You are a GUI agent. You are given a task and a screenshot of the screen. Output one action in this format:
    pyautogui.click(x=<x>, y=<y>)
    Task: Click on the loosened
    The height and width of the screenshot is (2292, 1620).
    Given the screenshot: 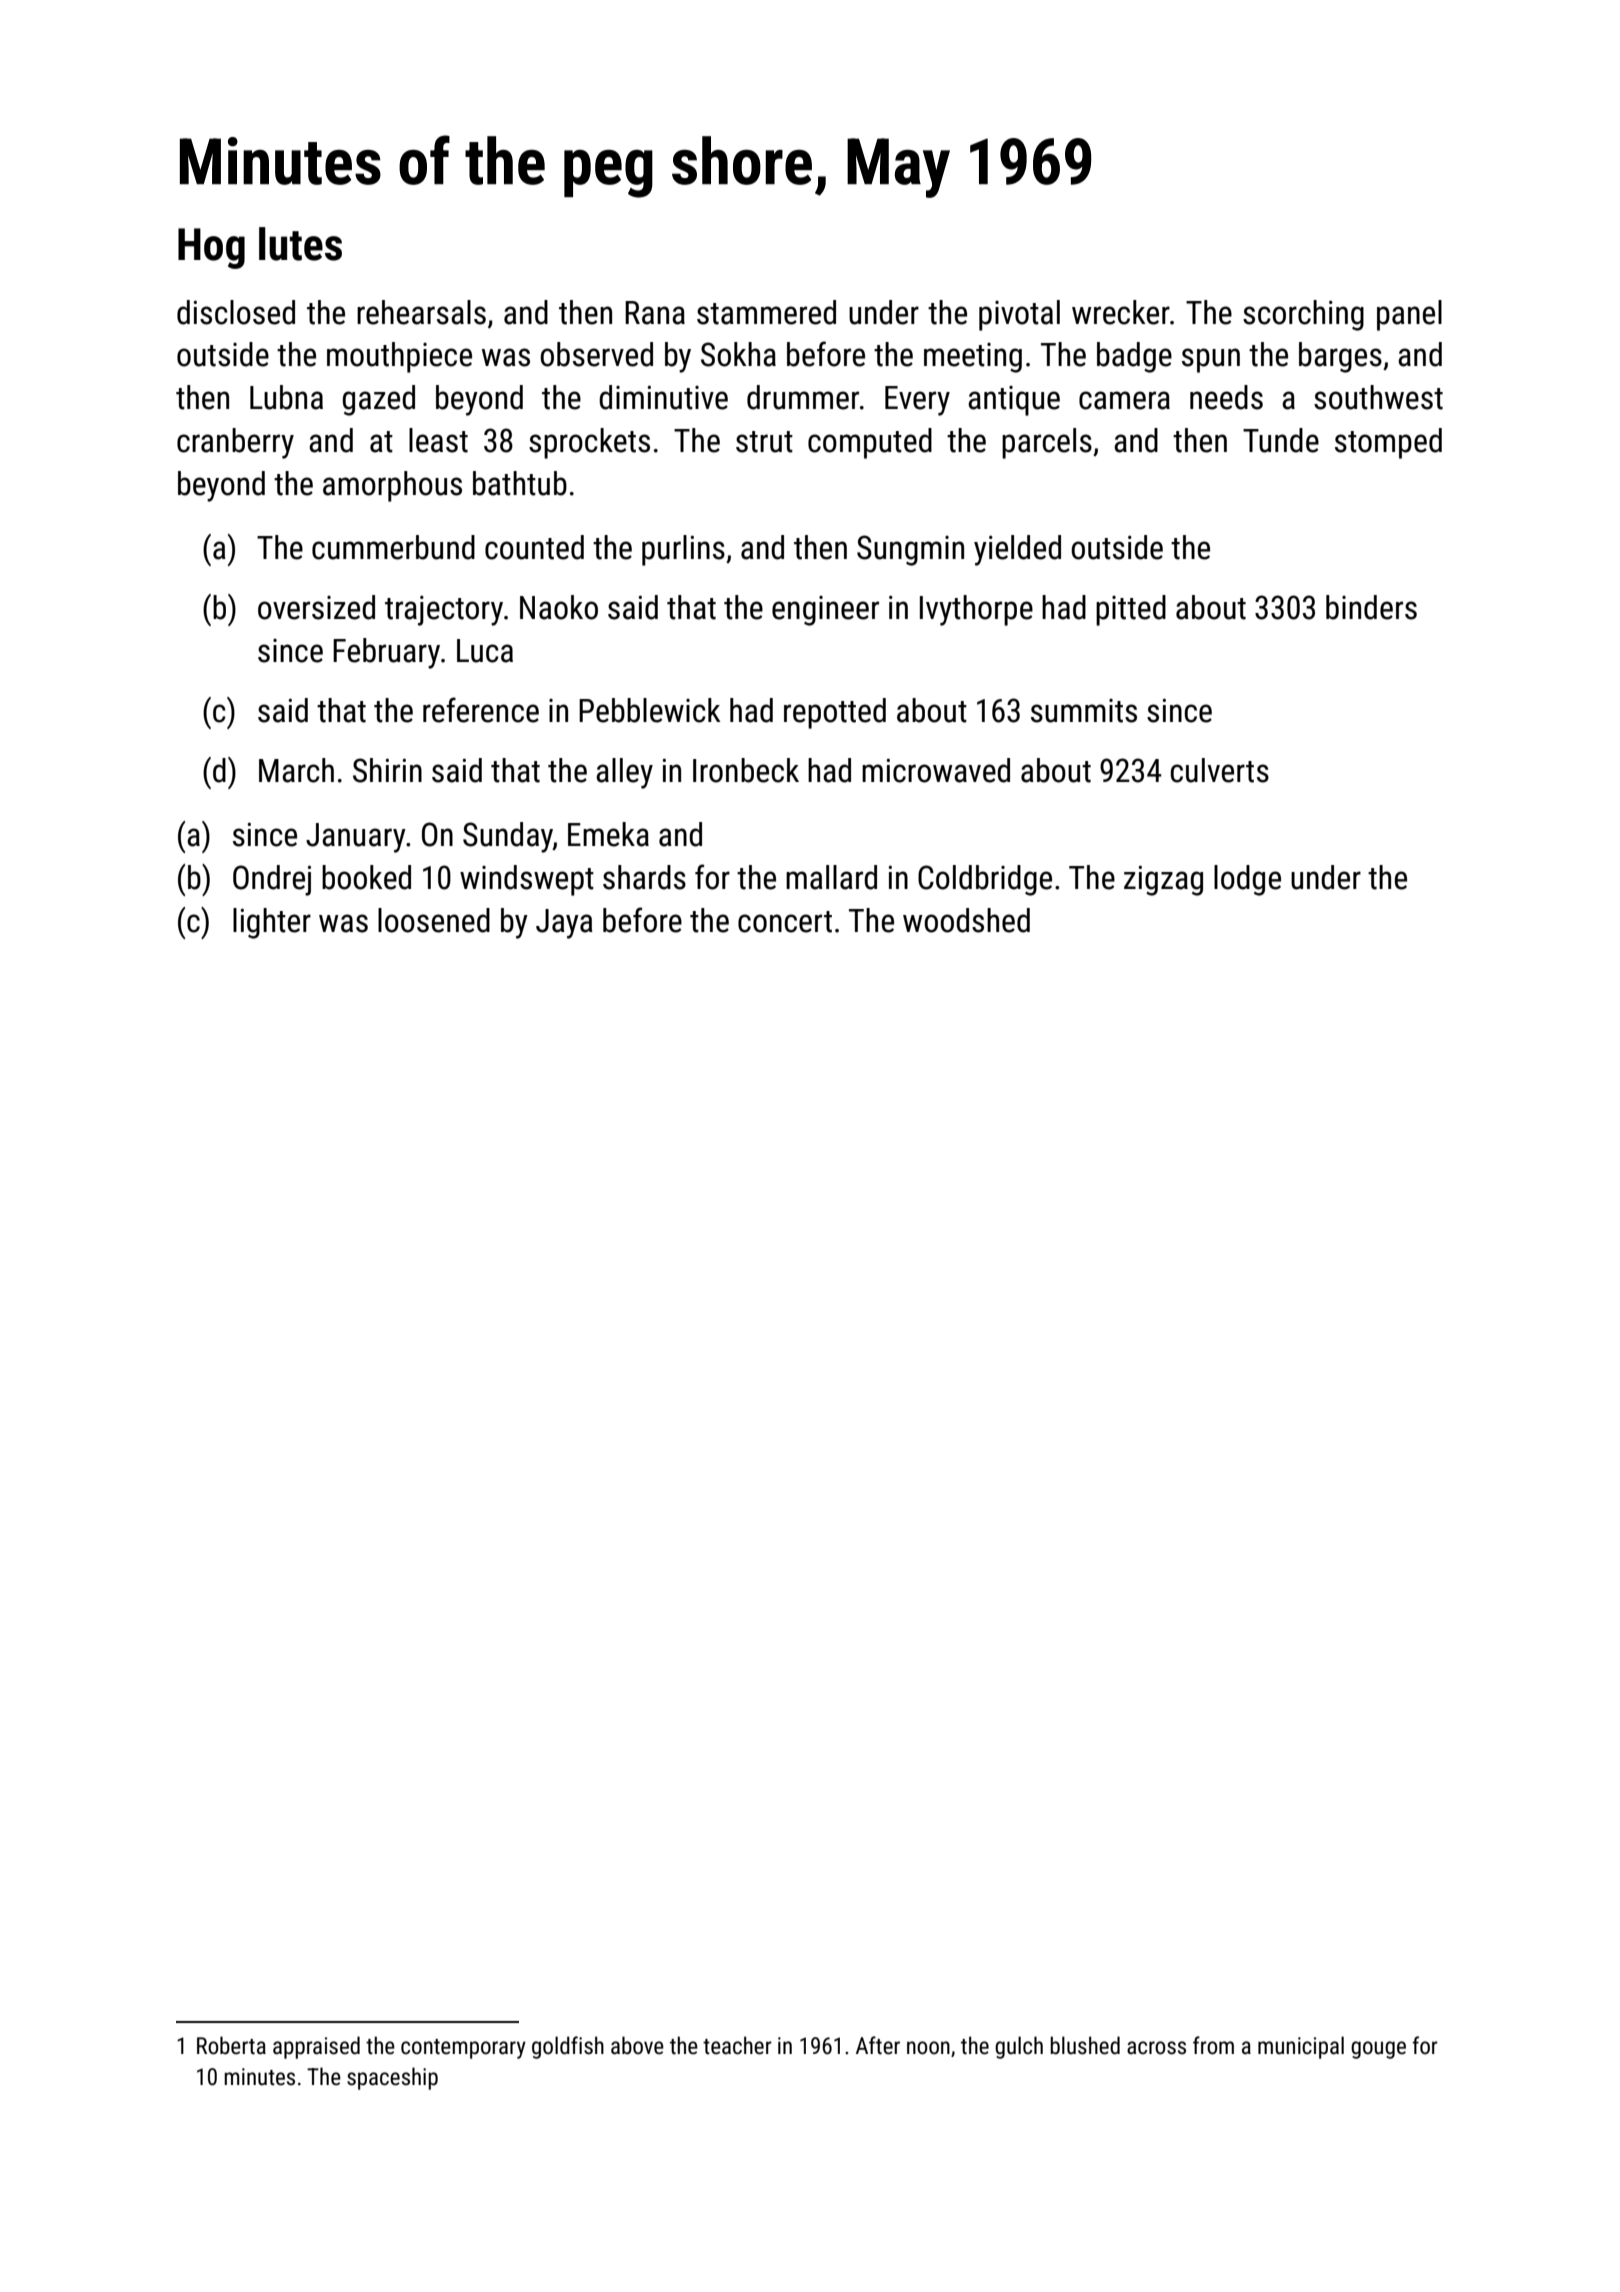 What is the action you would take?
    pyautogui.click(x=434, y=920)
